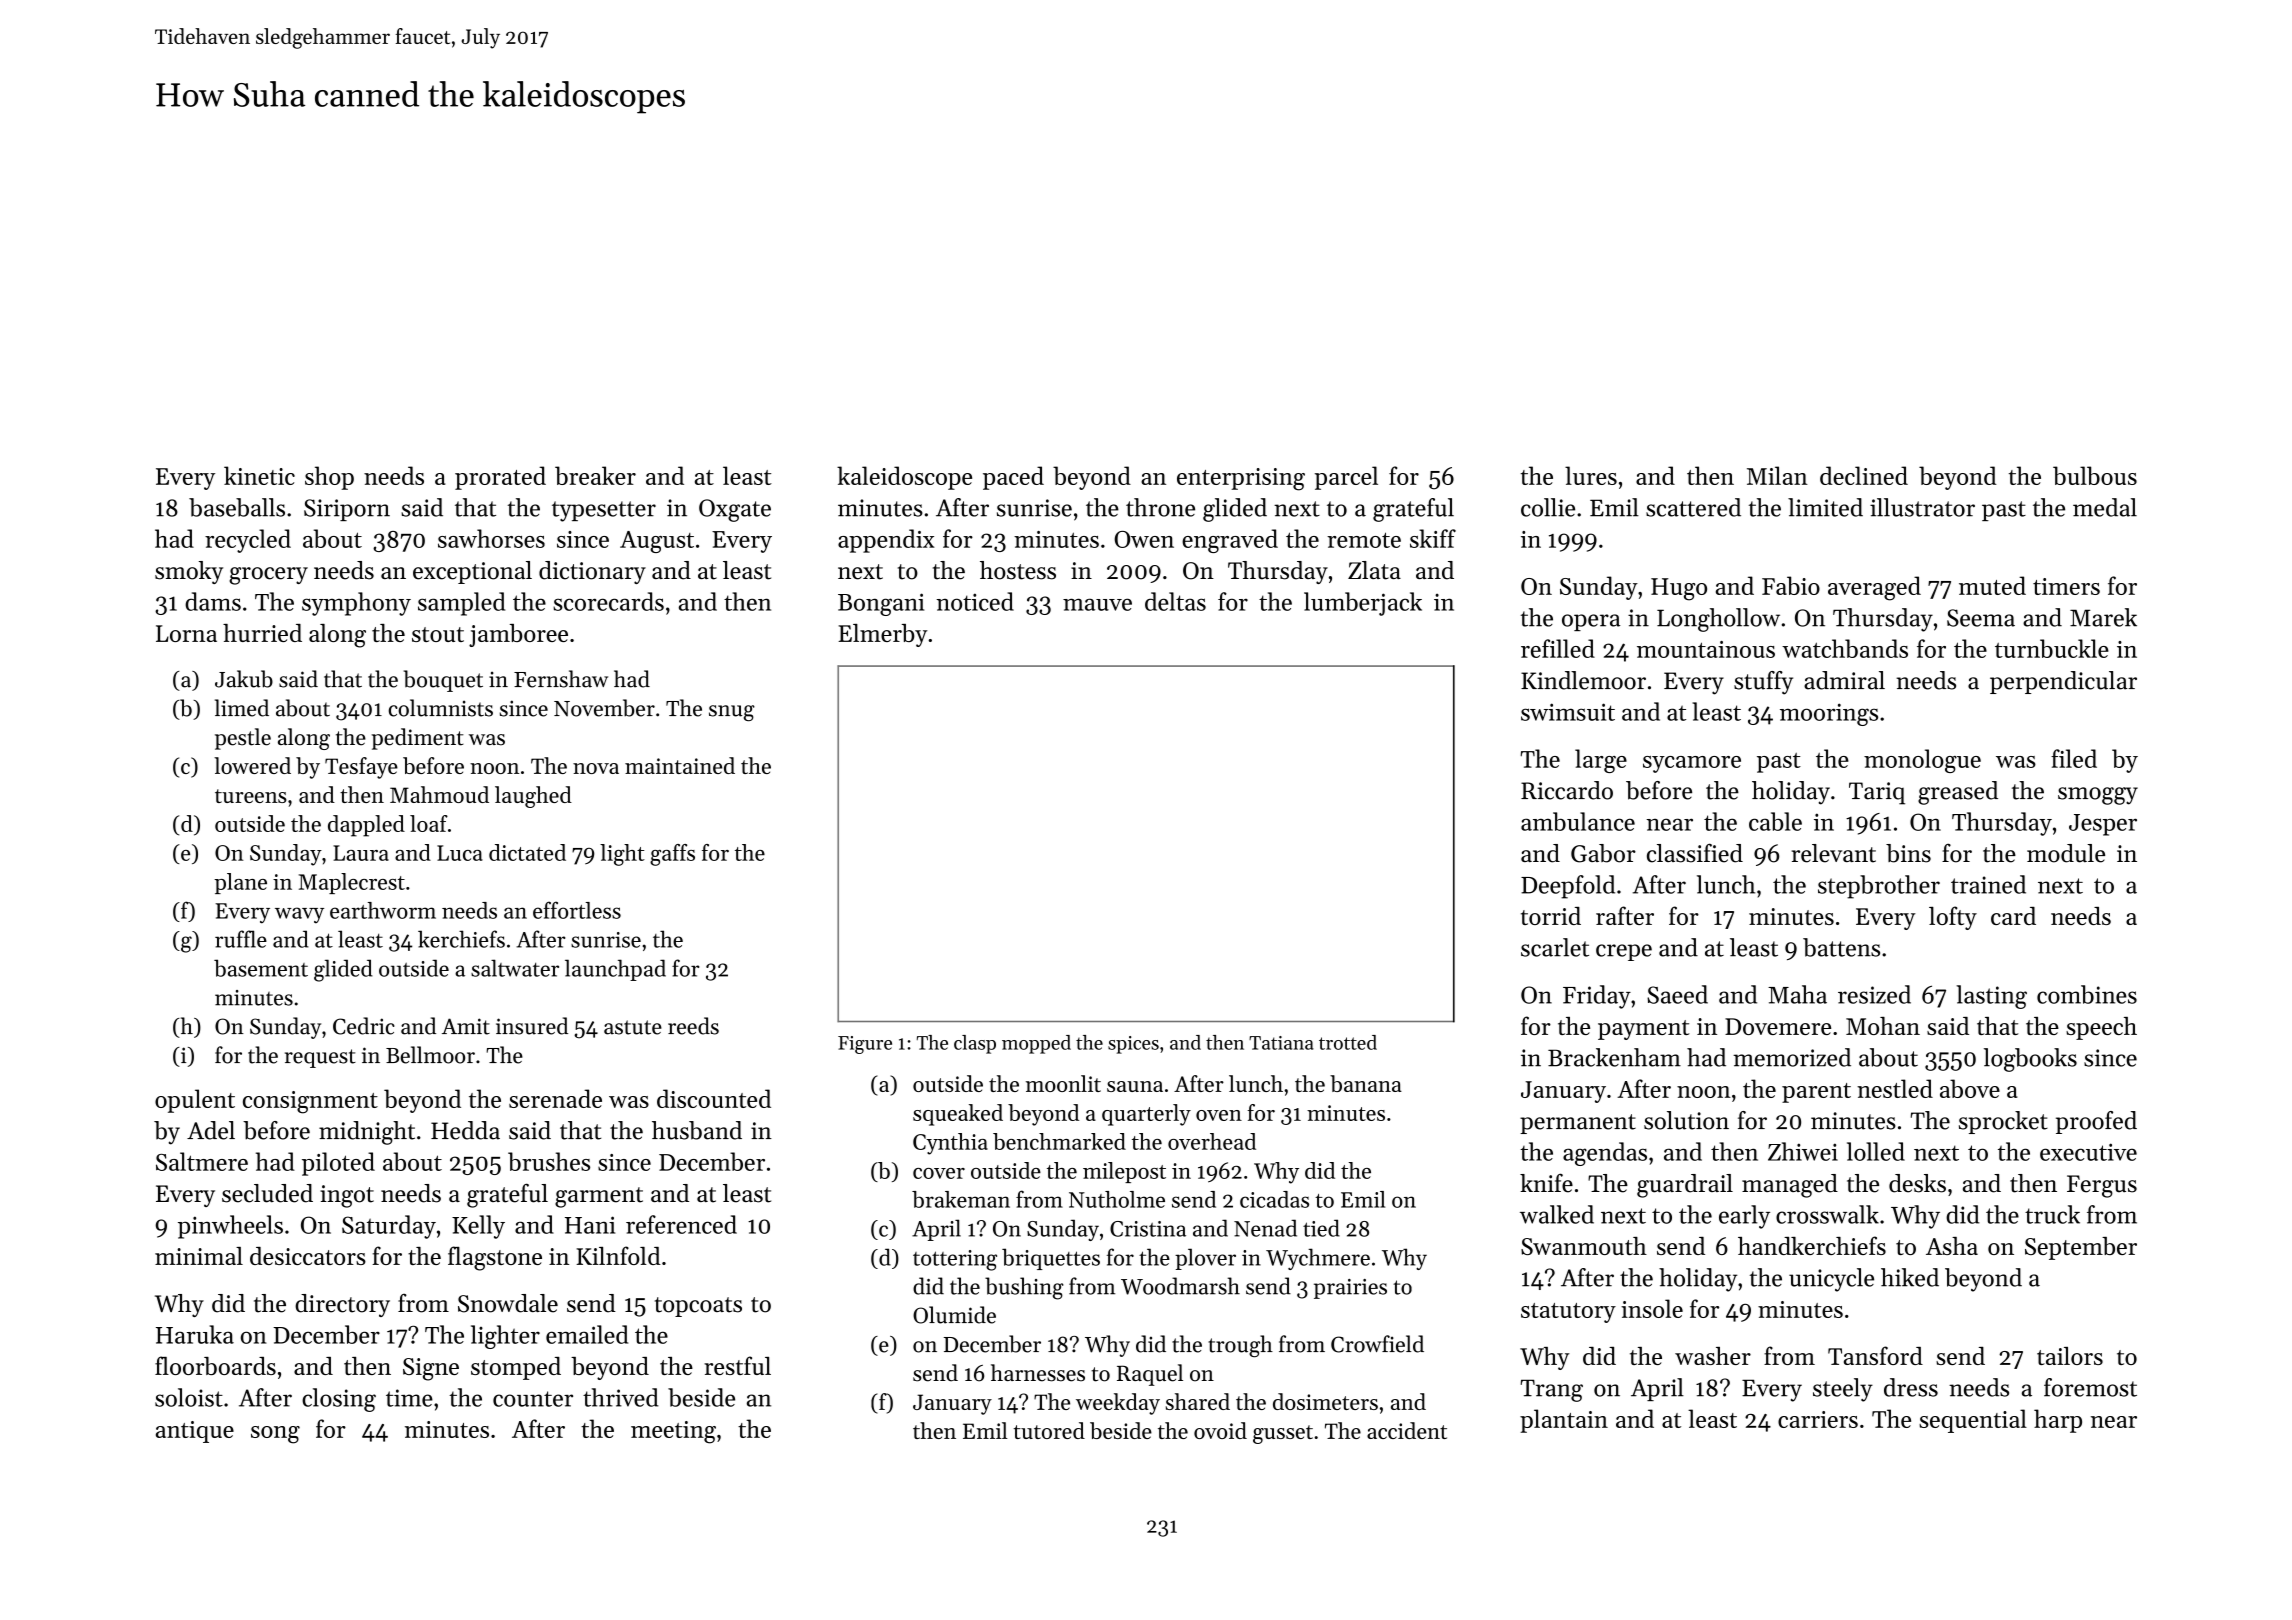 The height and width of the page is (1620, 2292). Describe the element at coordinates (673, 1432) in the page. I see `meeting` at that location.
